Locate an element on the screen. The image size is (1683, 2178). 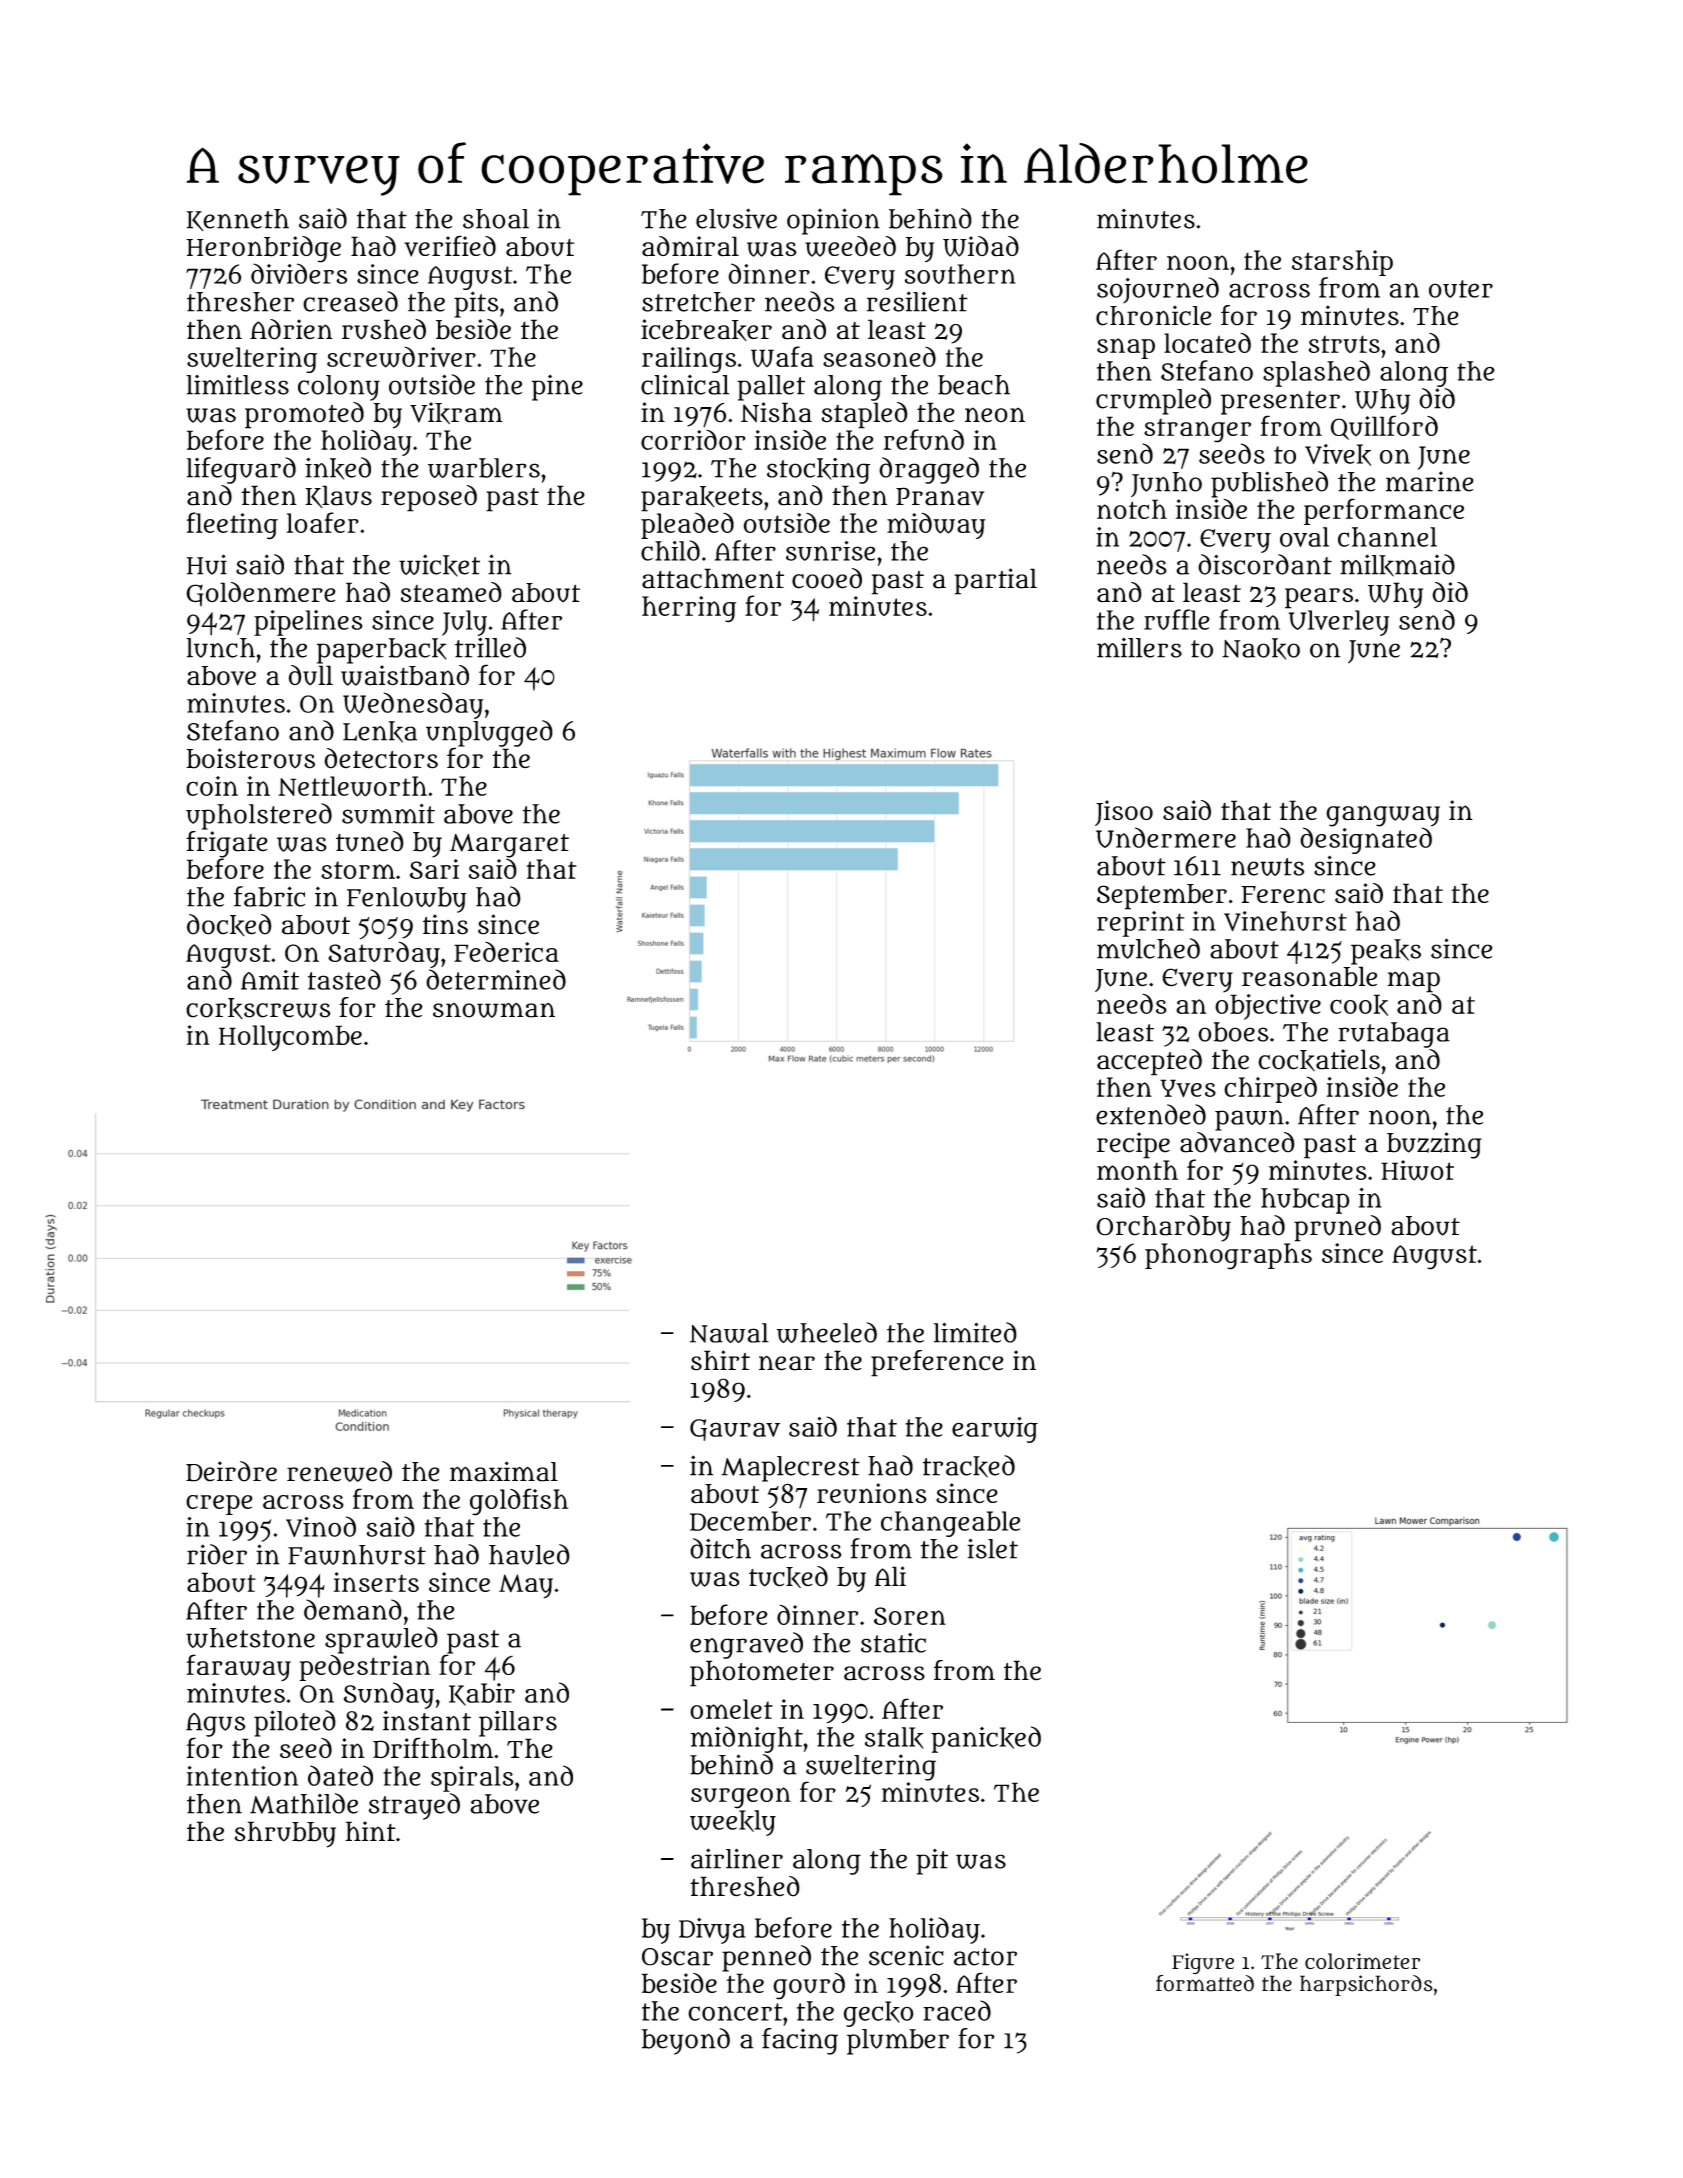
Oscar is located at coordinates (677, 1957).
